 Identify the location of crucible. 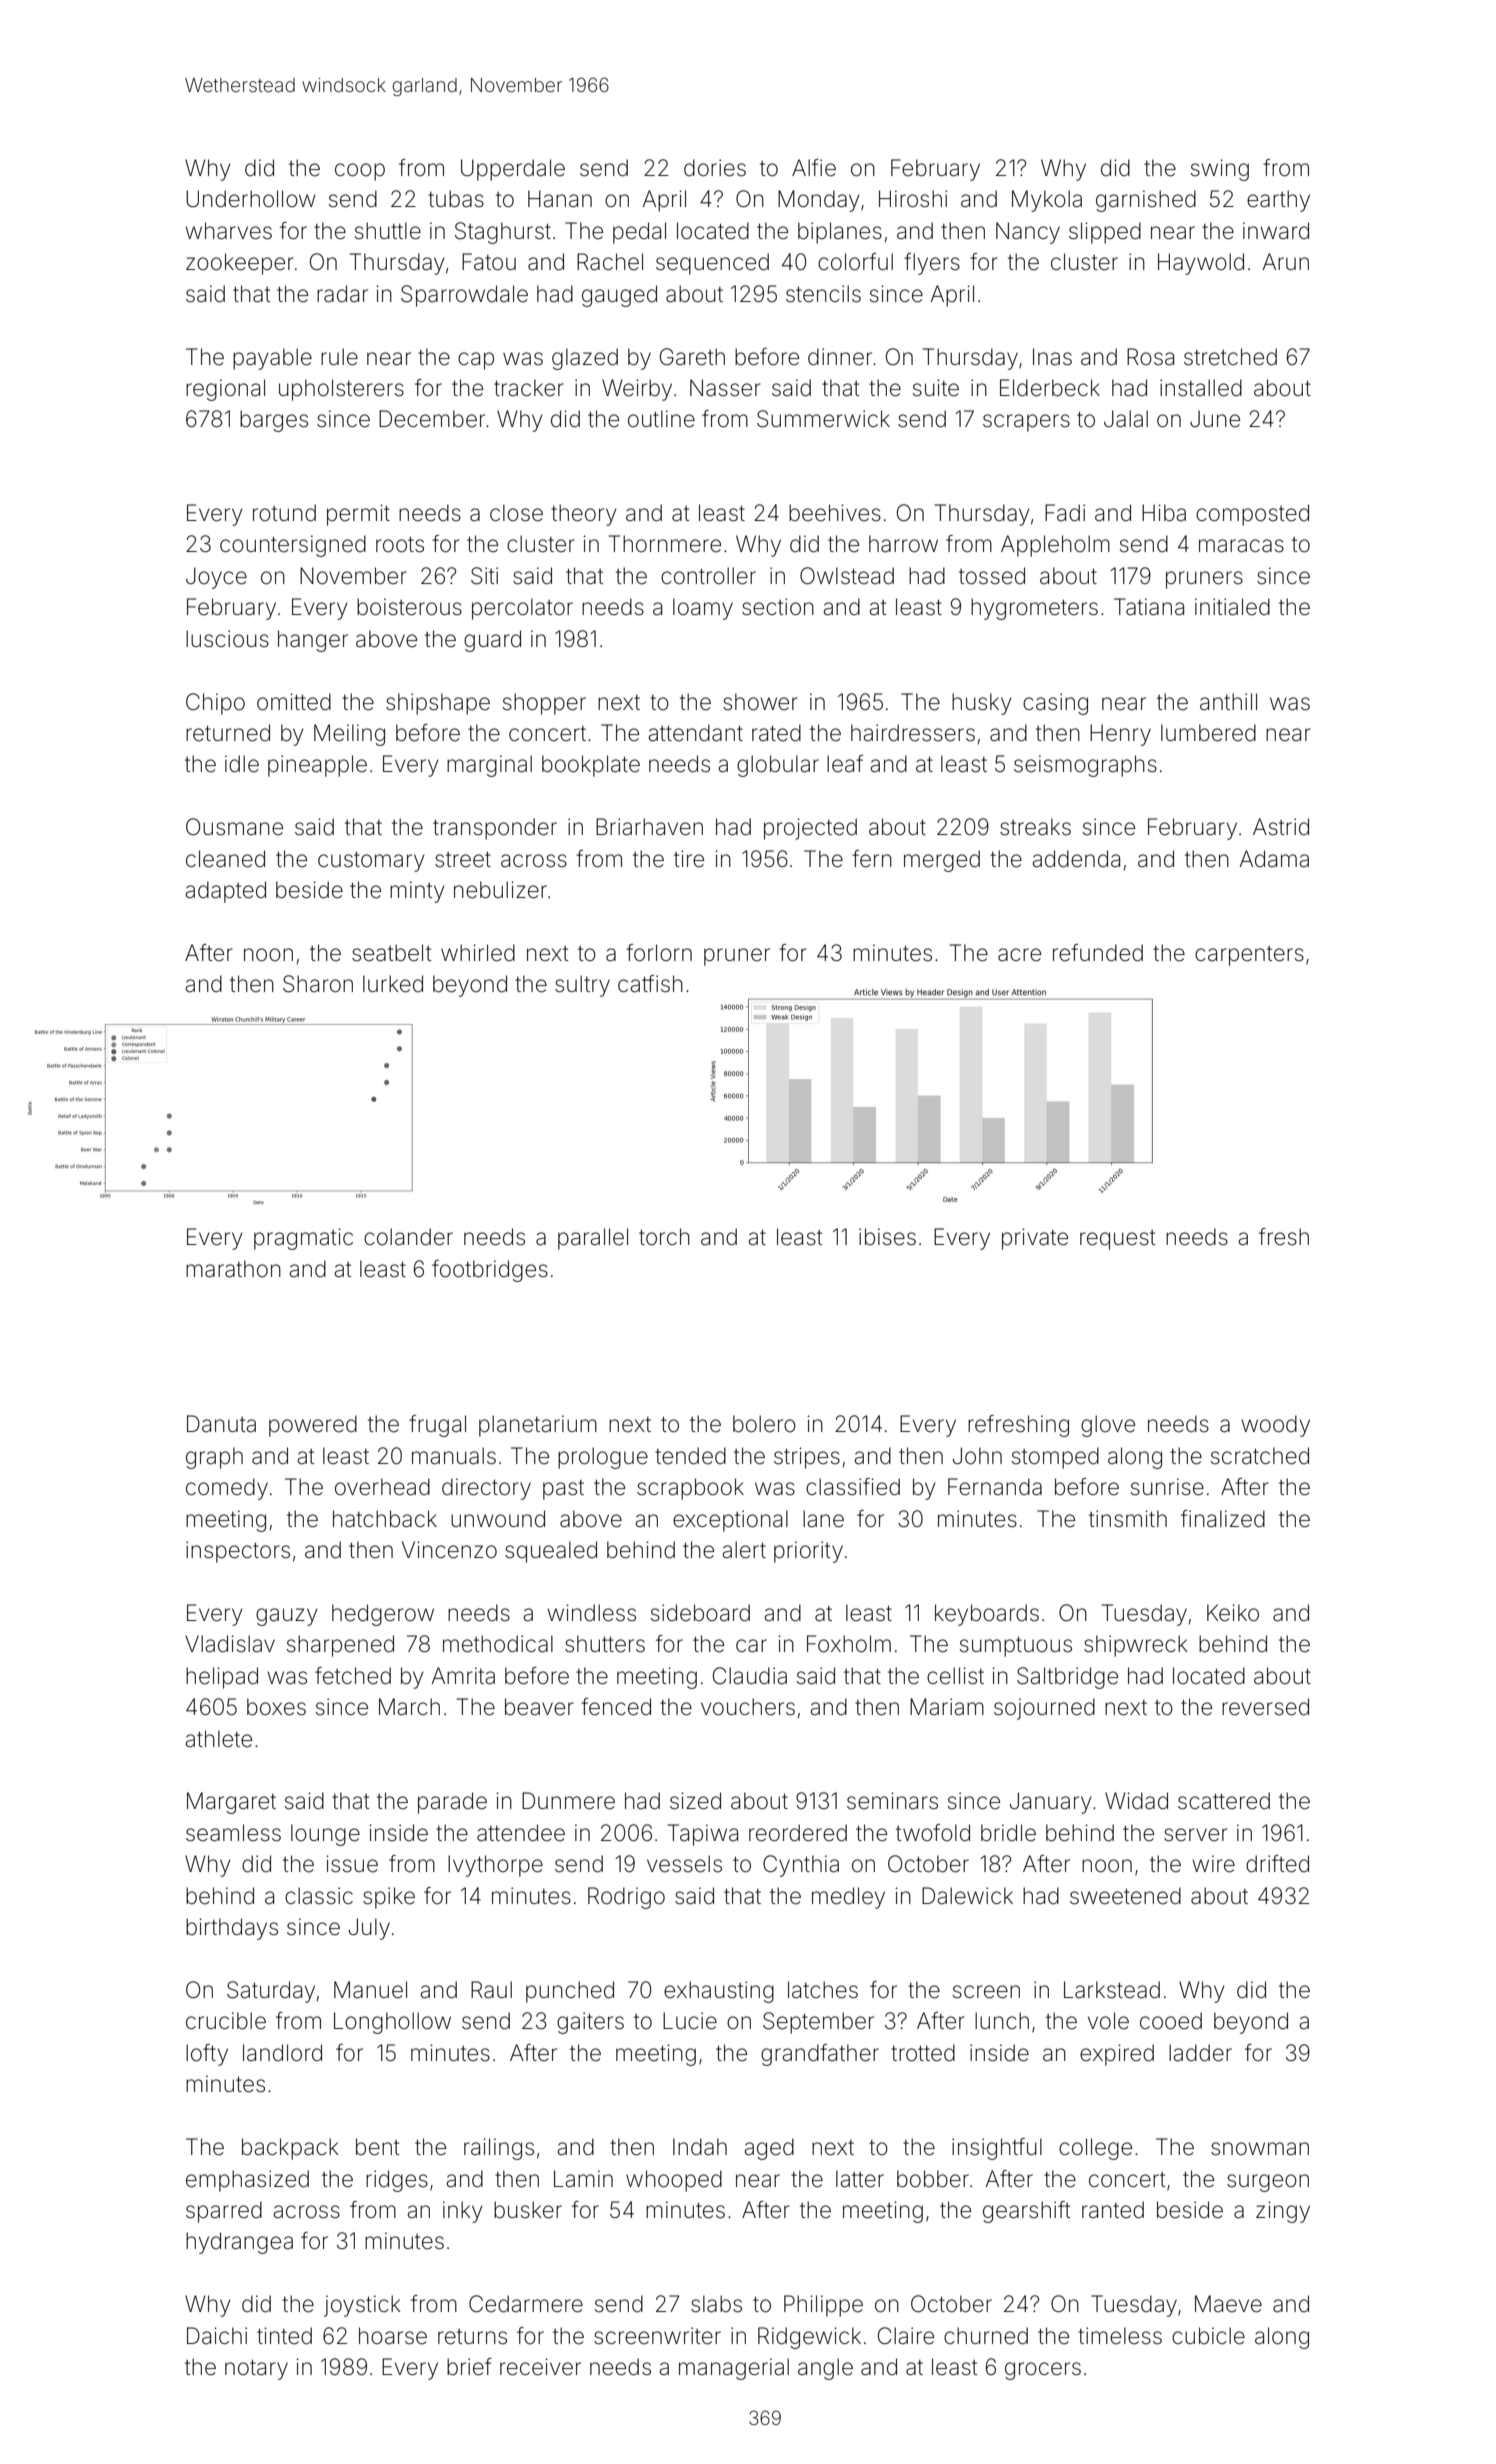
(226, 2021).
